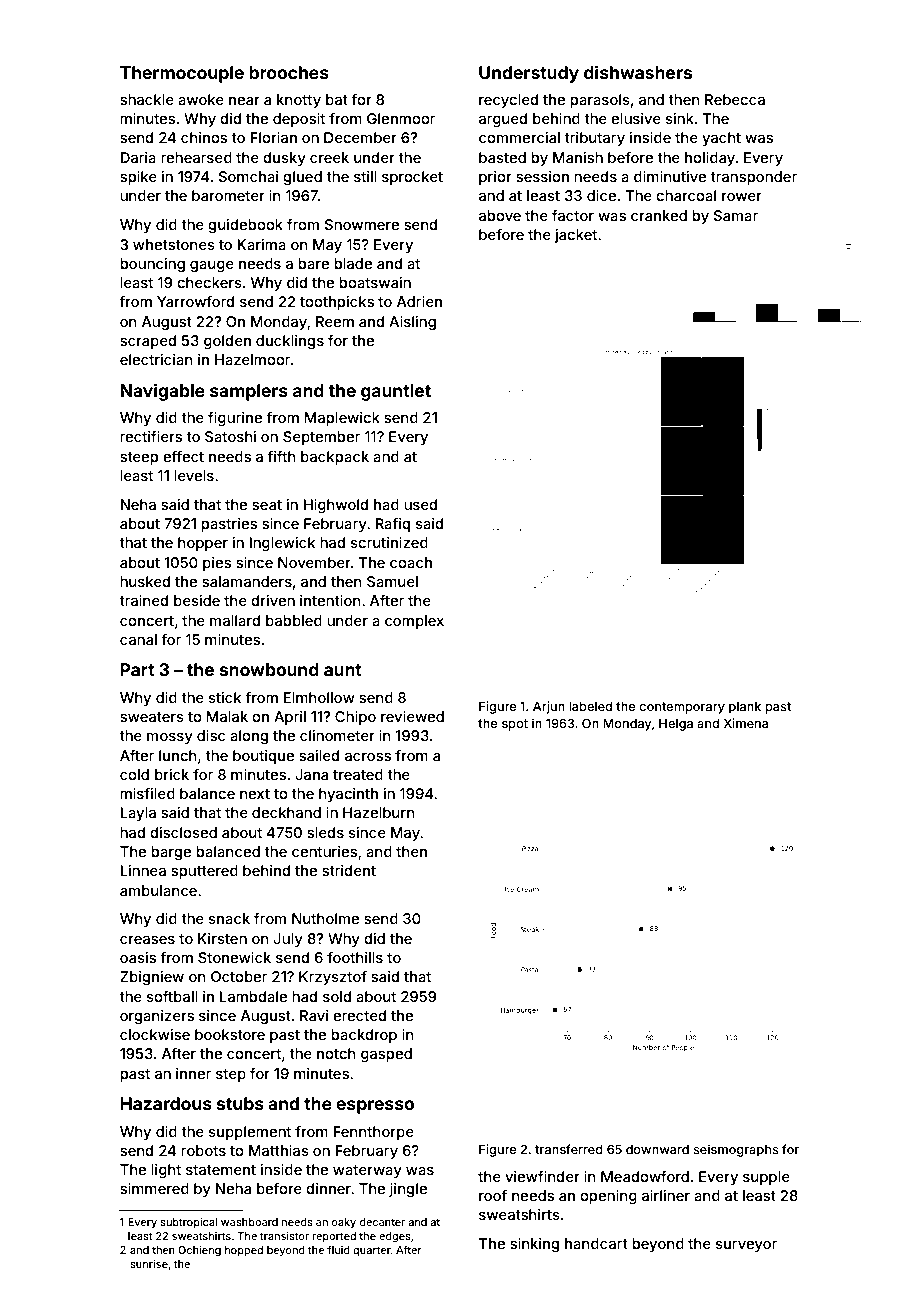 The height and width of the screenshot is (1314, 924). What do you see at coordinates (659, 215) in the screenshot?
I see `cranked` at bounding box center [659, 215].
